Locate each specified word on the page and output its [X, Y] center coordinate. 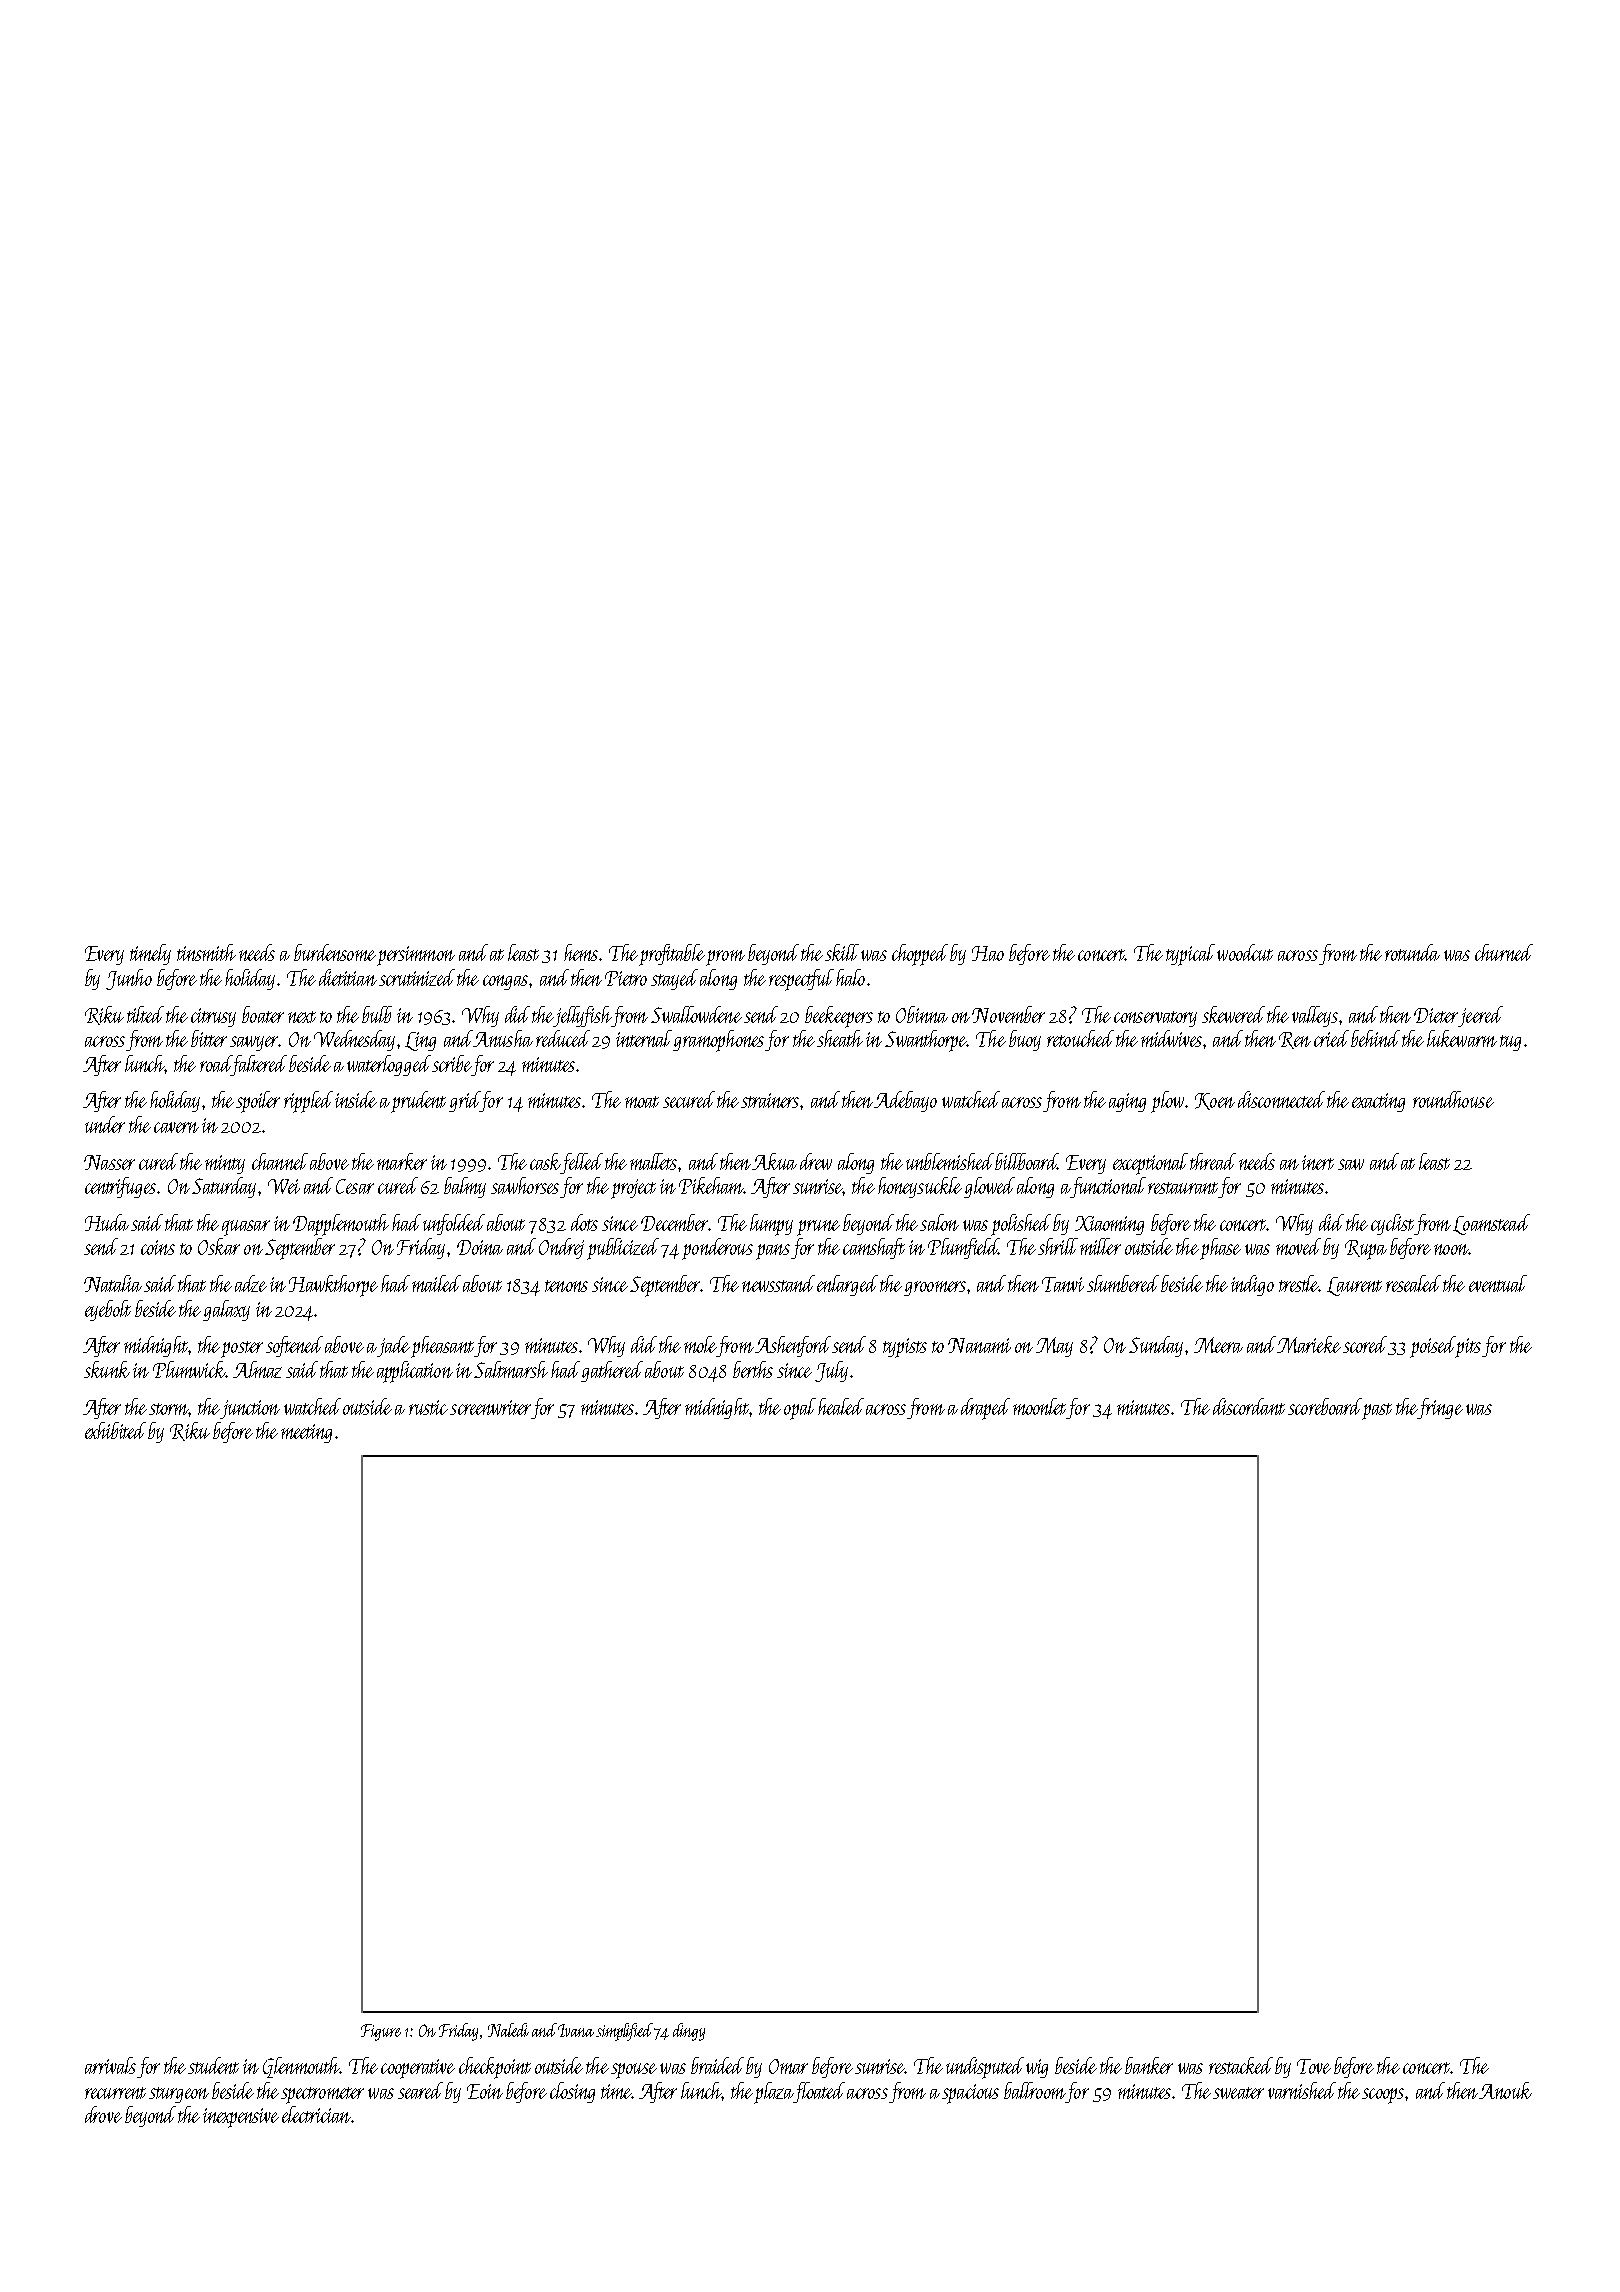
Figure [381, 2032]
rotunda [1412, 952]
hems [581, 952]
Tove [1314, 2066]
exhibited [115, 1430]
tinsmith [206, 952]
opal [800, 1409]
